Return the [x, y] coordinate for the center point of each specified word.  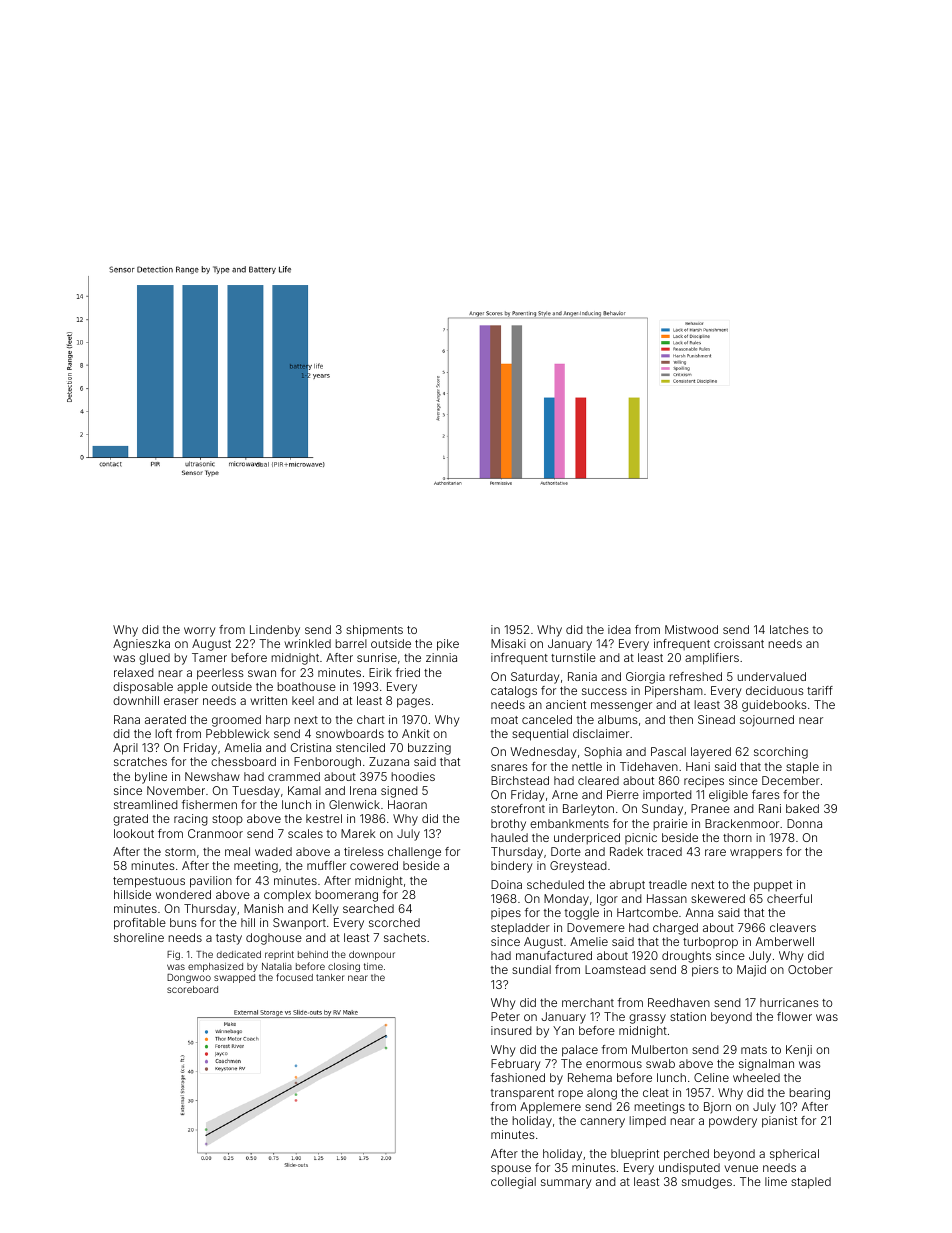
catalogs [514, 692]
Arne [565, 794]
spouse [511, 1170]
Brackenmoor [742, 823]
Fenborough [327, 763]
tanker [330, 977]
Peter [505, 1016]
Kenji [799, 1051]
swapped [234, 978]
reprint [279, 955]
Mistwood [691, 629]
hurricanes [789, 1002]
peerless [220, 674]
